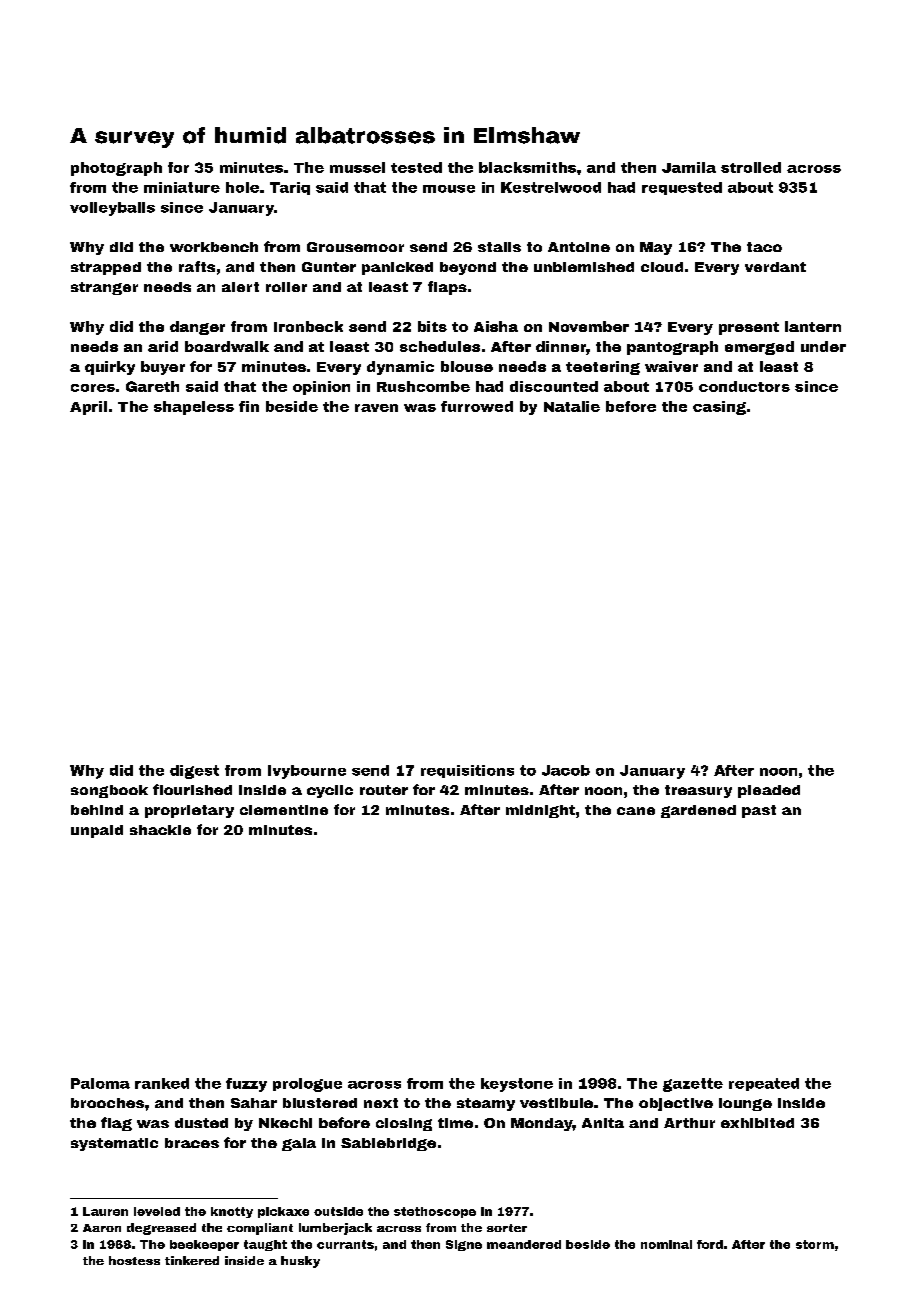  What do you see at coordinates (813, 326) in the screenshot?
I see `lantern` at bounding box center [813, 326].
